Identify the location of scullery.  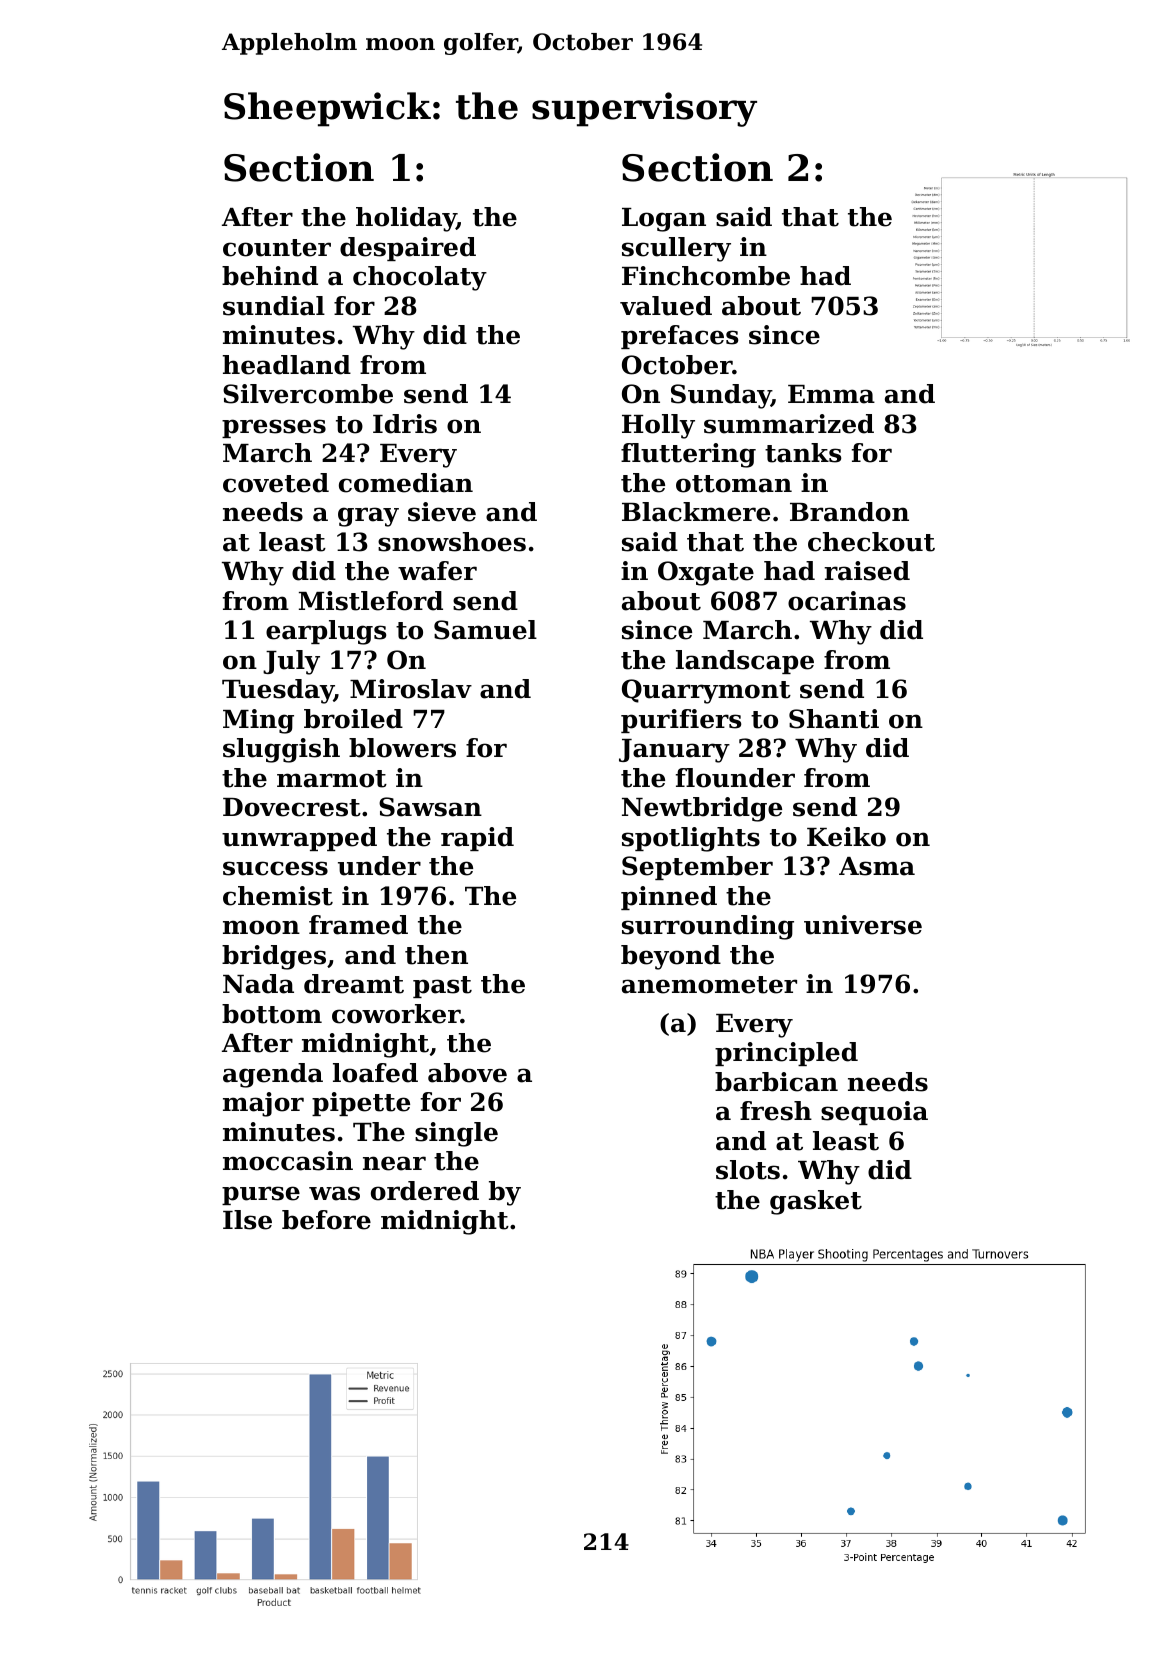
(676, 249).
